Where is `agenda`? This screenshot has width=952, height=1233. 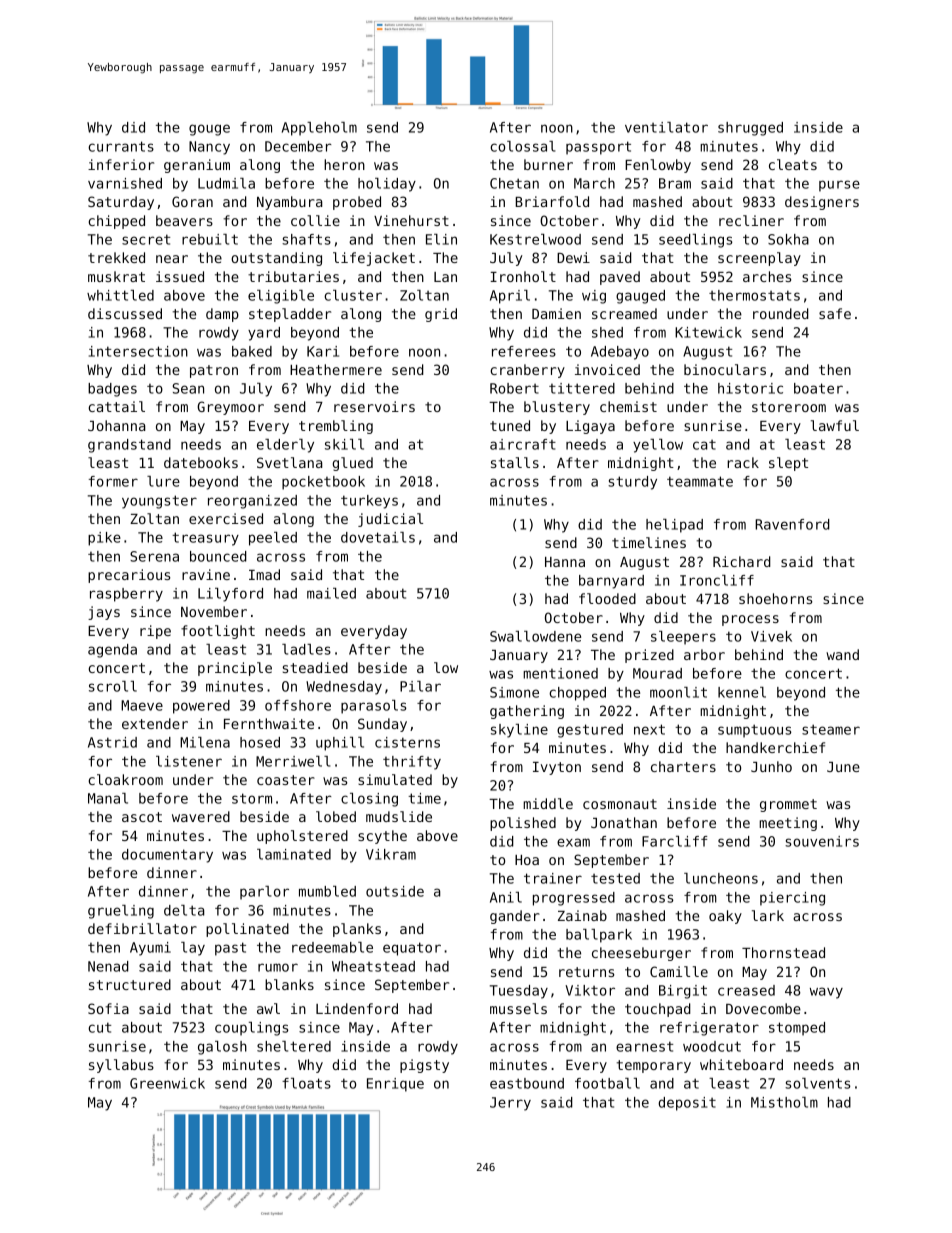 agenda is located at coordinates (112, 651).
